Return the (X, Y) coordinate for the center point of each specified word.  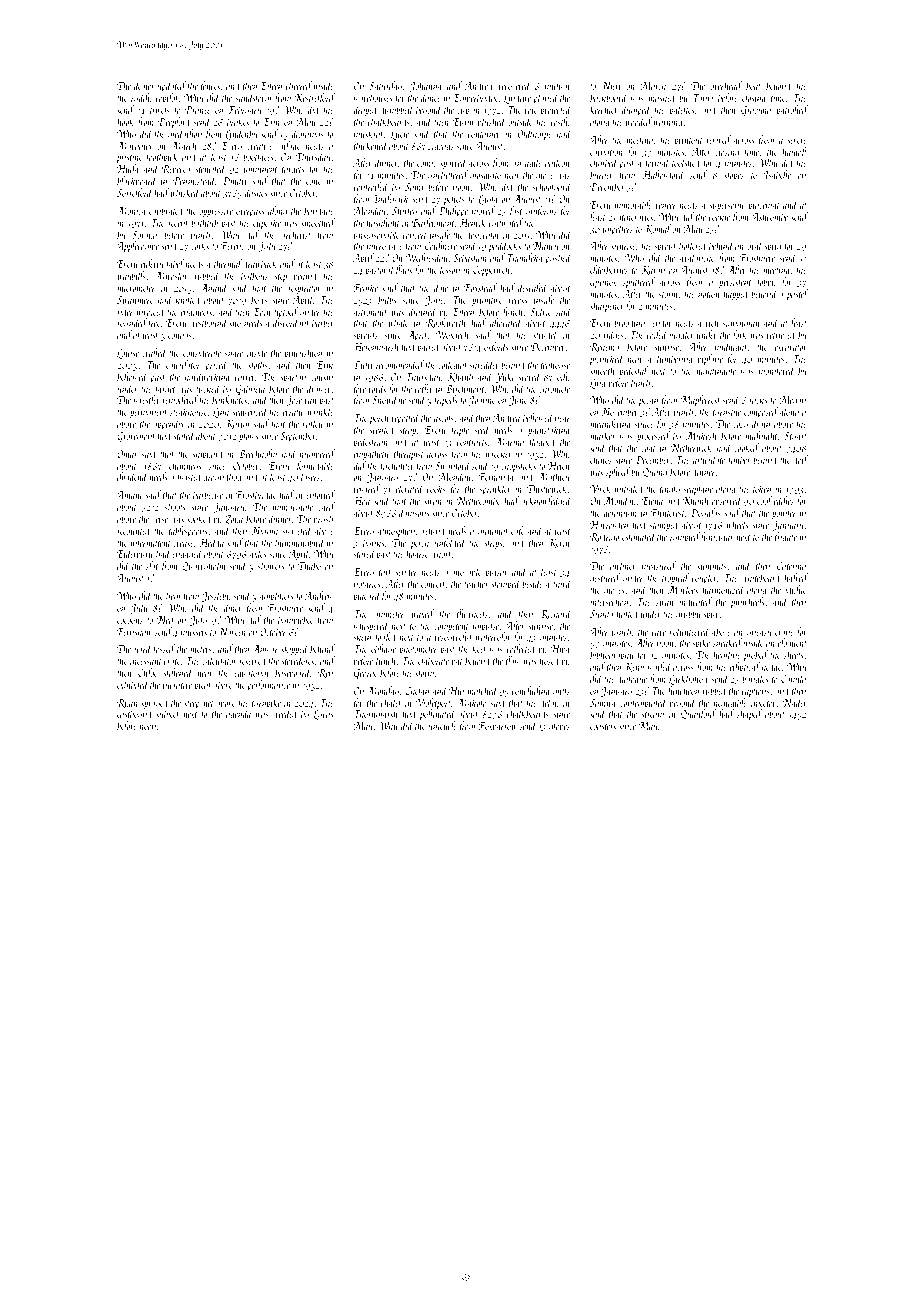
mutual (558, 85)
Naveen (232, 632)
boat (753, 85)
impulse (485, 627)
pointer (784, 515)
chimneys (186, 467)
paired (428, 348)
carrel (245, 376)
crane (784, 633)
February (244, 110)
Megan (793, 402)
